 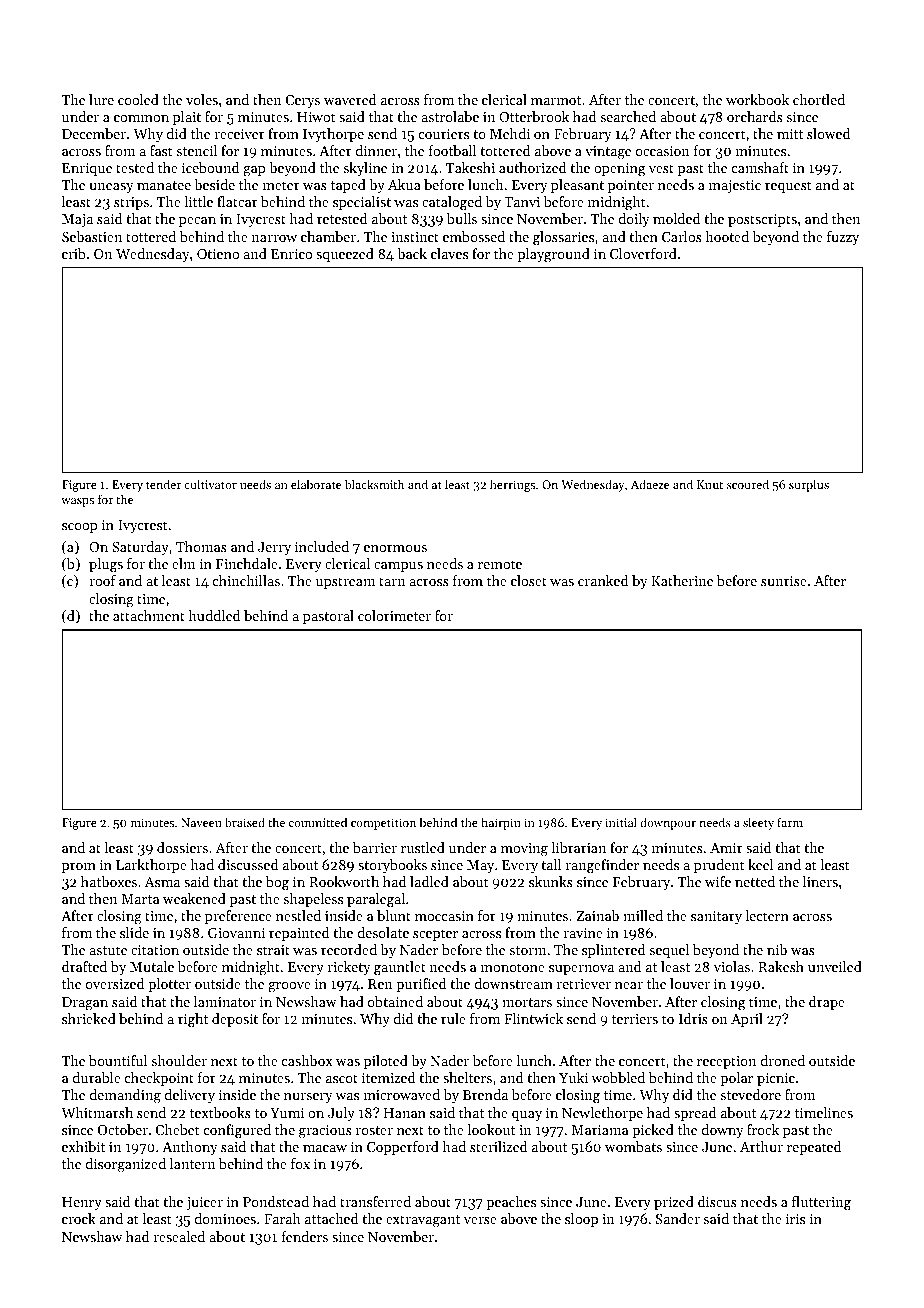 I want to click on Copperford, so click(x=403, y=1148).
